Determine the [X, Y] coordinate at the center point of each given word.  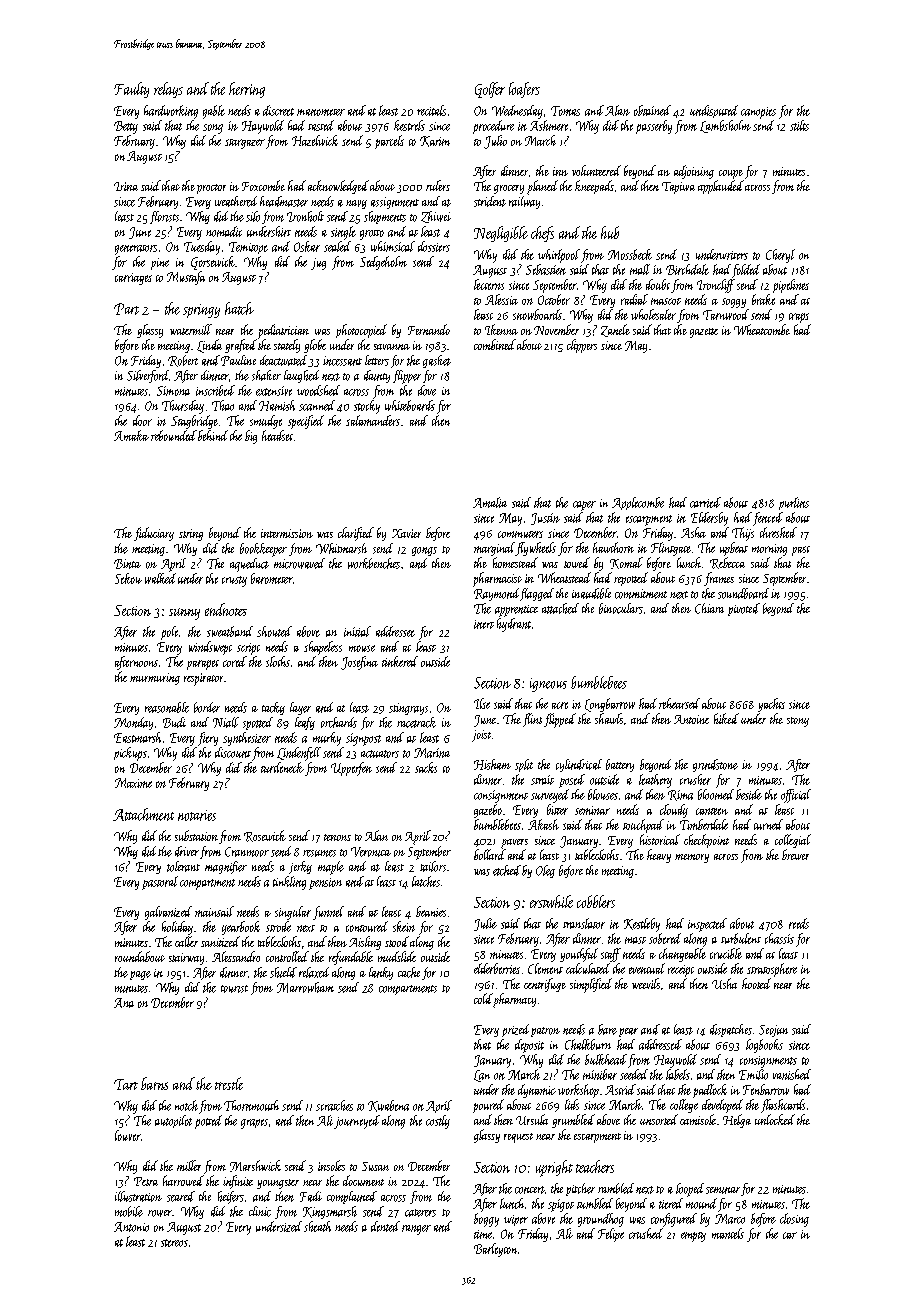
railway [524, 202]
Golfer [490, 90]
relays [168, 90]
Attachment [143, 814]
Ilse [482, 703]
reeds [799, 923]
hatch [239, 308]
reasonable [167, 707]
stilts [799, 125]
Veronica [371, 852]
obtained [652, 110]
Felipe [611, 1235]
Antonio [131, 1227]
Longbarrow [610, 705]
